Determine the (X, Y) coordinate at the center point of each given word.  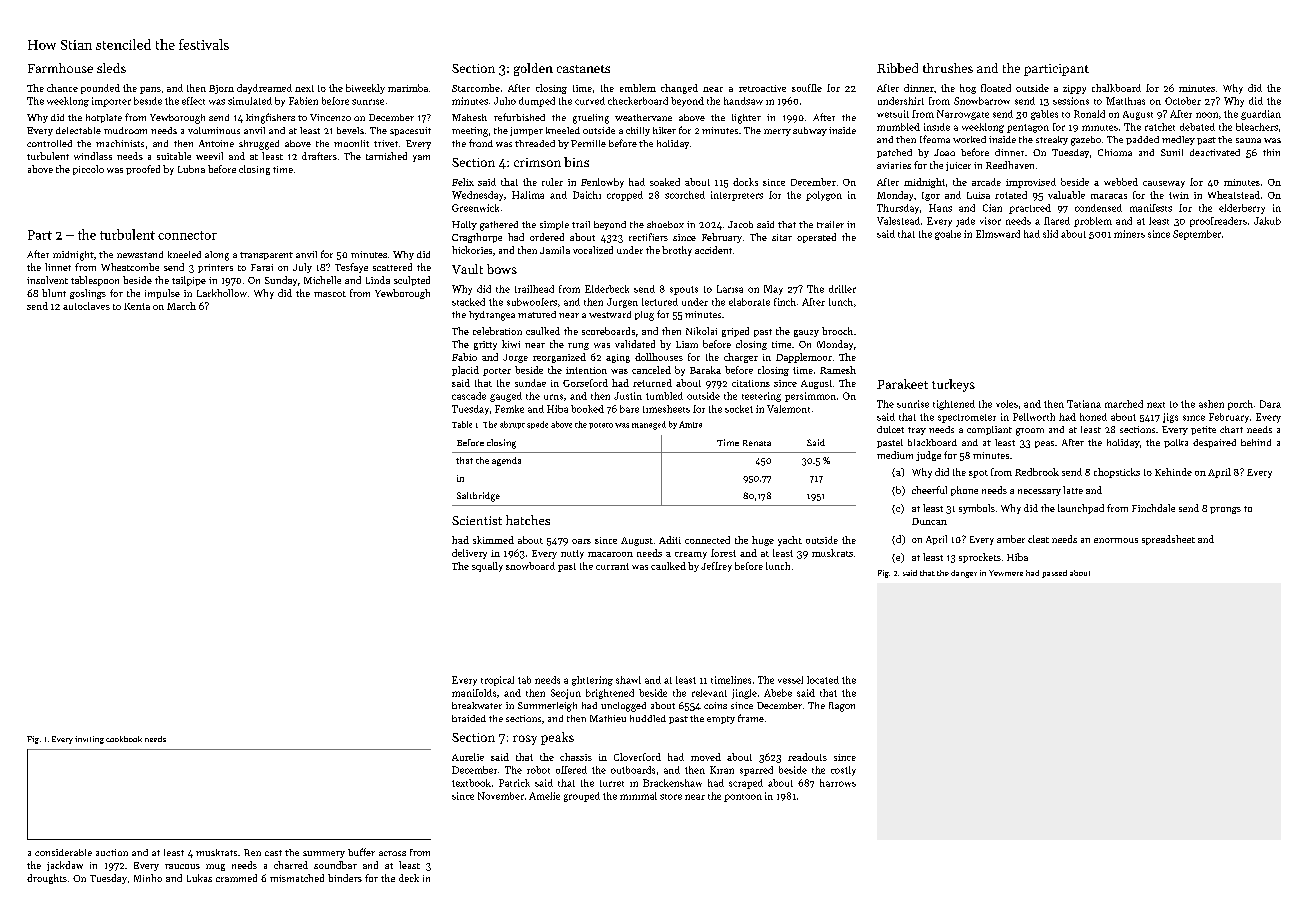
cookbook (124, 739)
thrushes (948, 68)
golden (533, 69)
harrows (838, 783)
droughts (47, 879)
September (1197, 235)
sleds (111, 68)
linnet (58, 267)
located (823, 680)
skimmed (493, 540)
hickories (472, 250)
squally (487, 567)
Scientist (477, 520)
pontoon (743, 798)
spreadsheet (1168, 540)
